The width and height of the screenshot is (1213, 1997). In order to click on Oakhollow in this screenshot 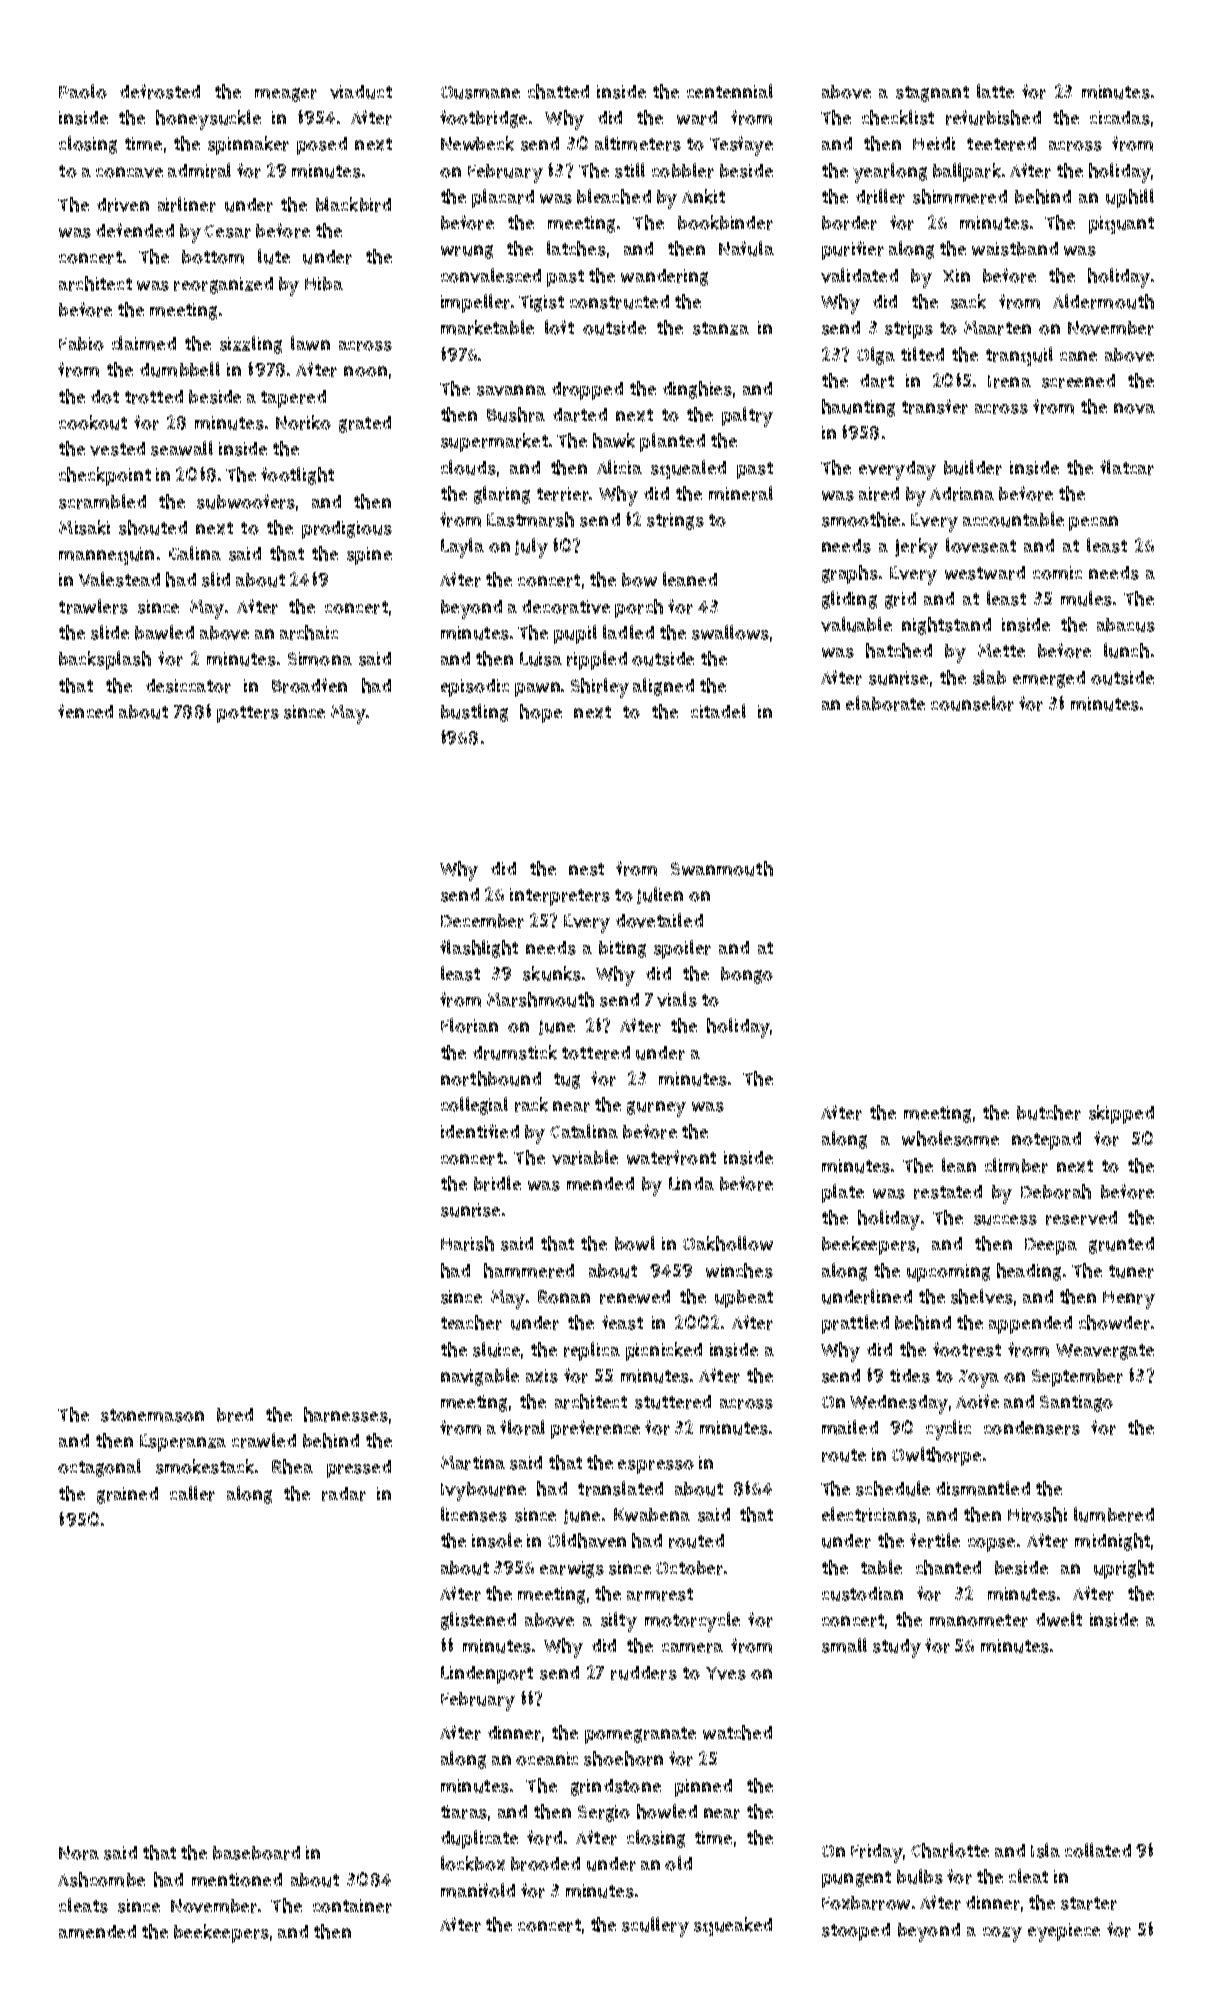, I will do `click(728, 1243)`.
